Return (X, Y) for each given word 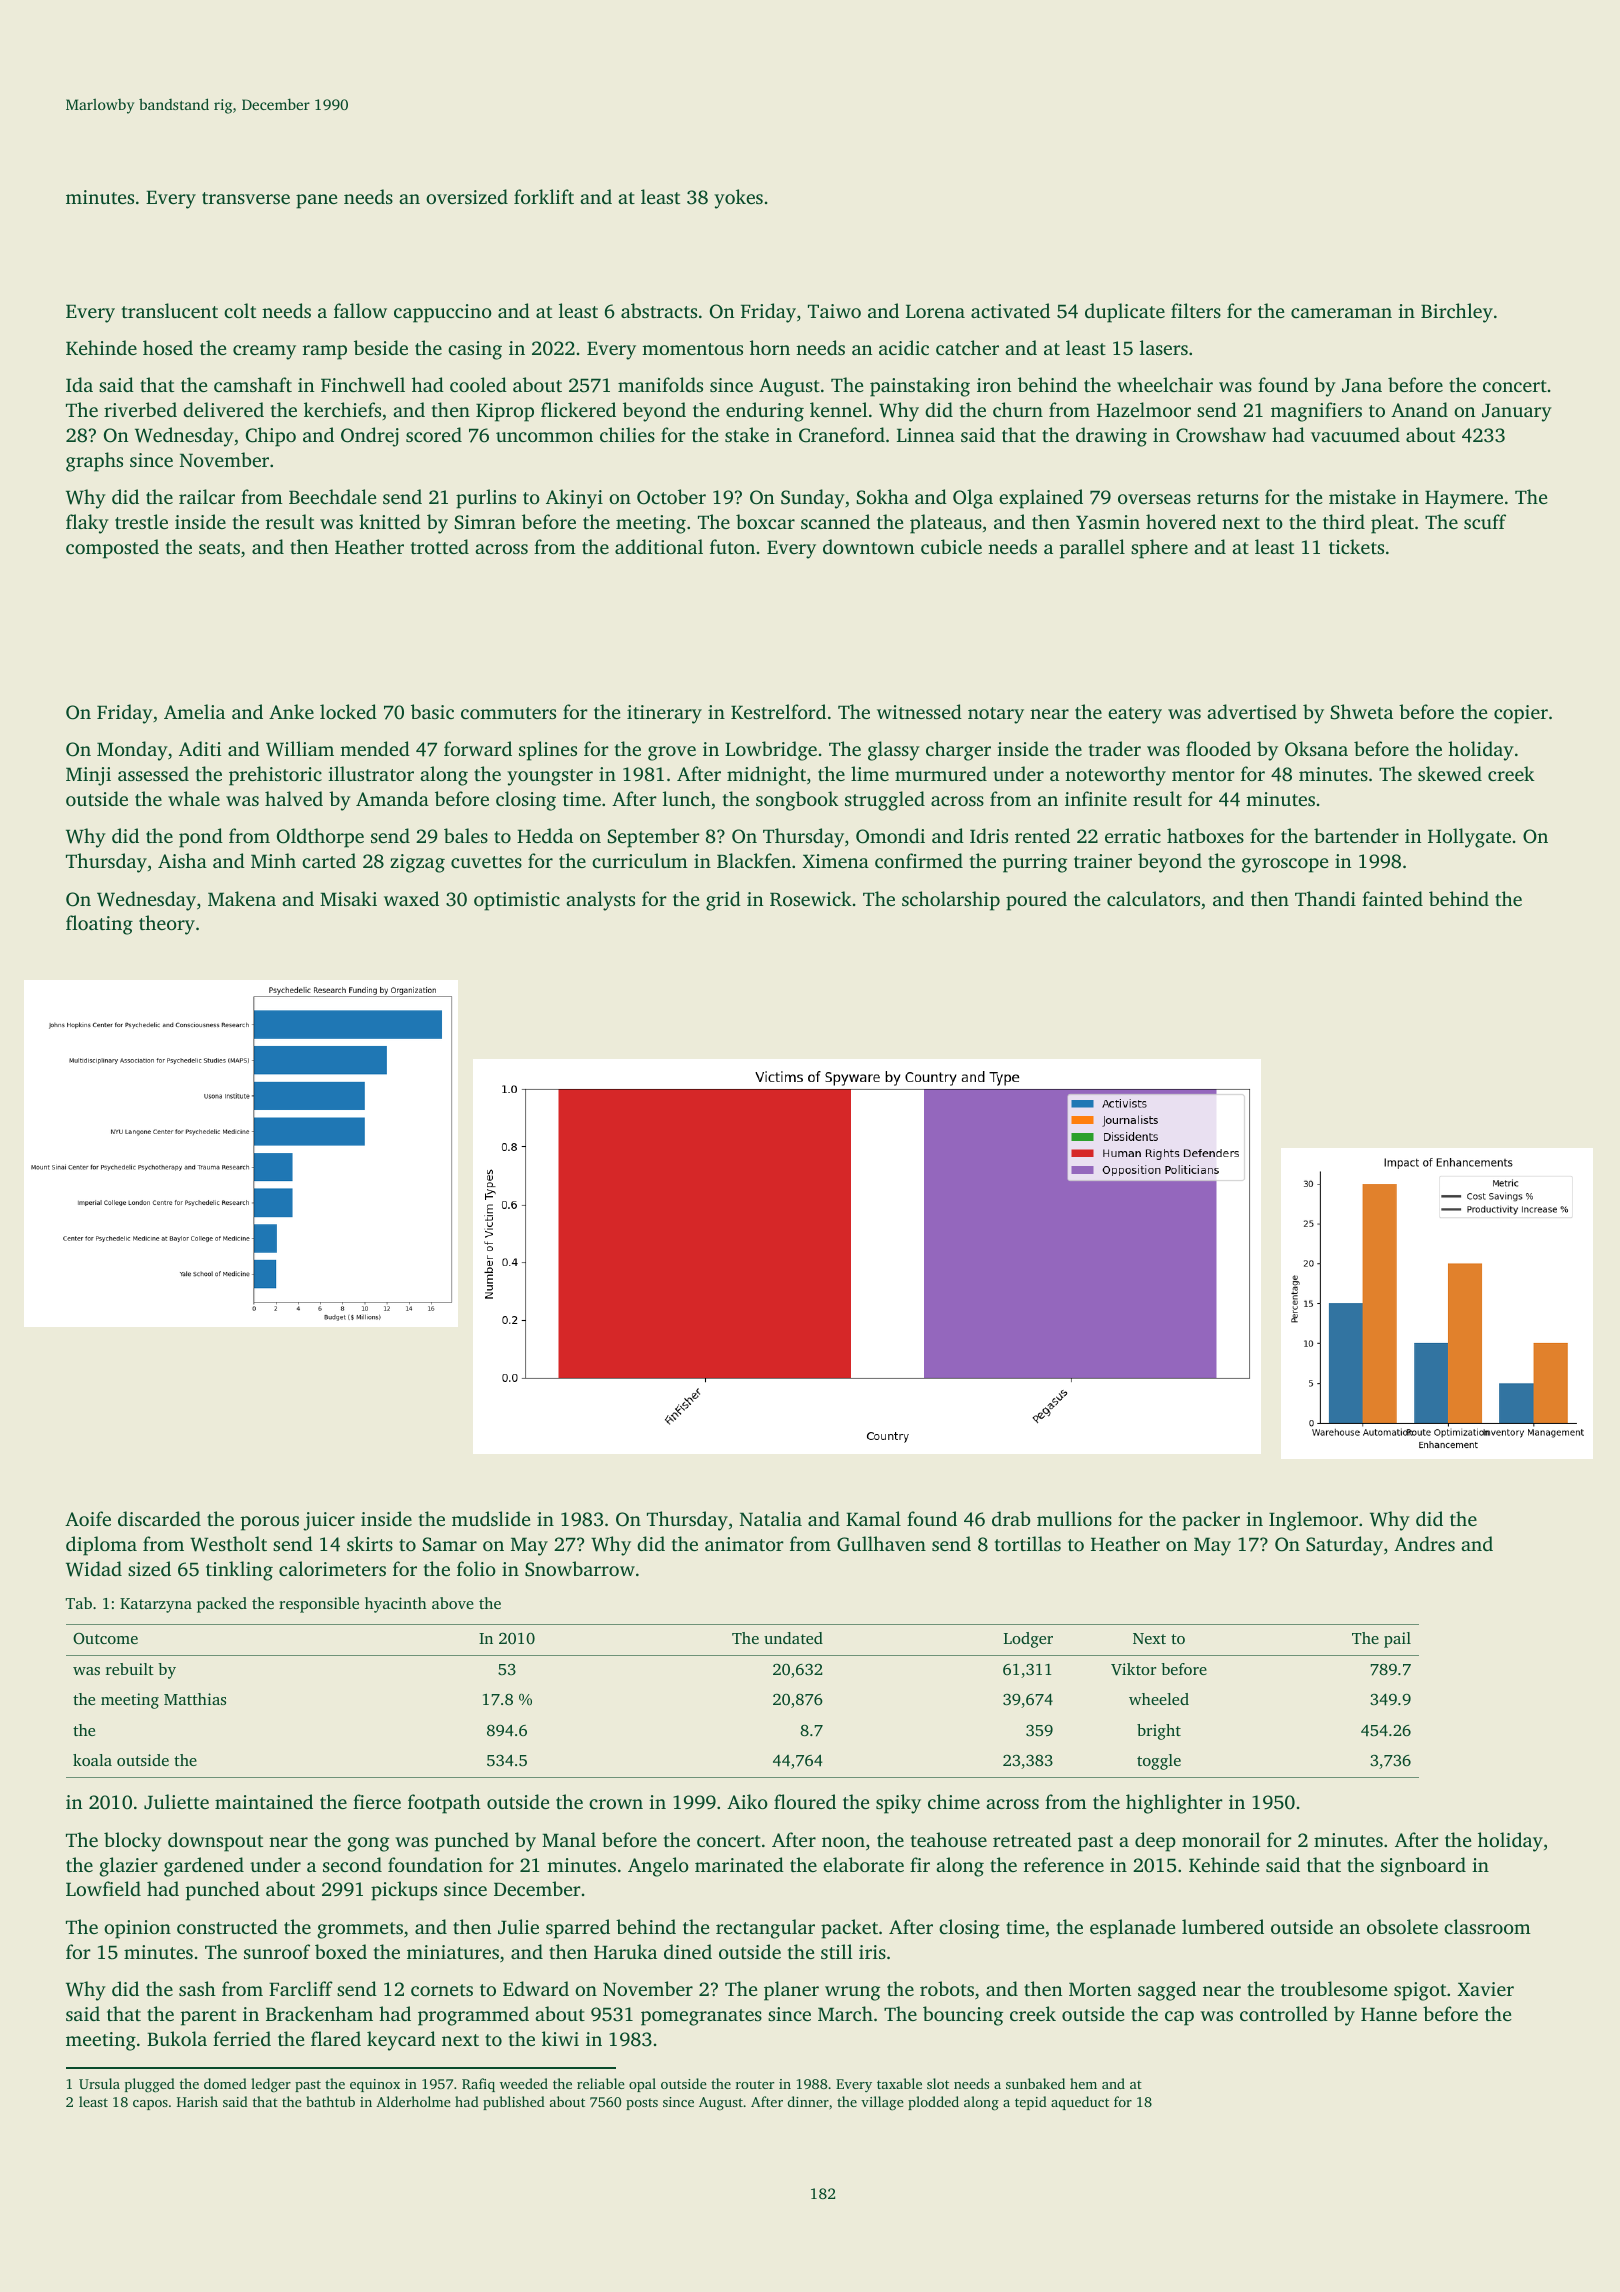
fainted (1392, 898)
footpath (444, 1804)
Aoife (88, 1518)
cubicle (951, 546)
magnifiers (1316, 412)
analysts (600, 901)
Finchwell (363, 384)
